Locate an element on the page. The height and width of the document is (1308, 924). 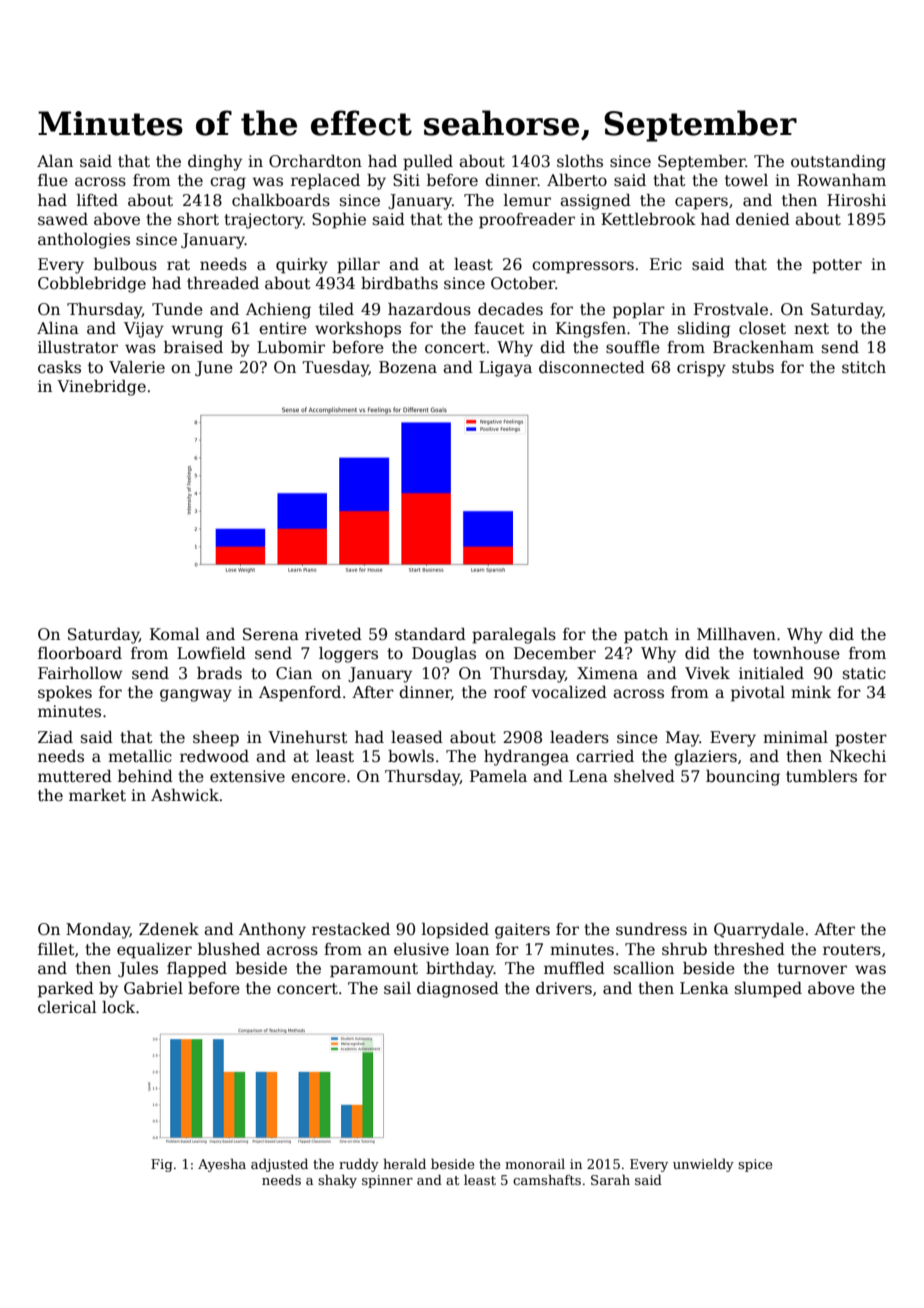
Vijay is located at coordinates (144, 330).
